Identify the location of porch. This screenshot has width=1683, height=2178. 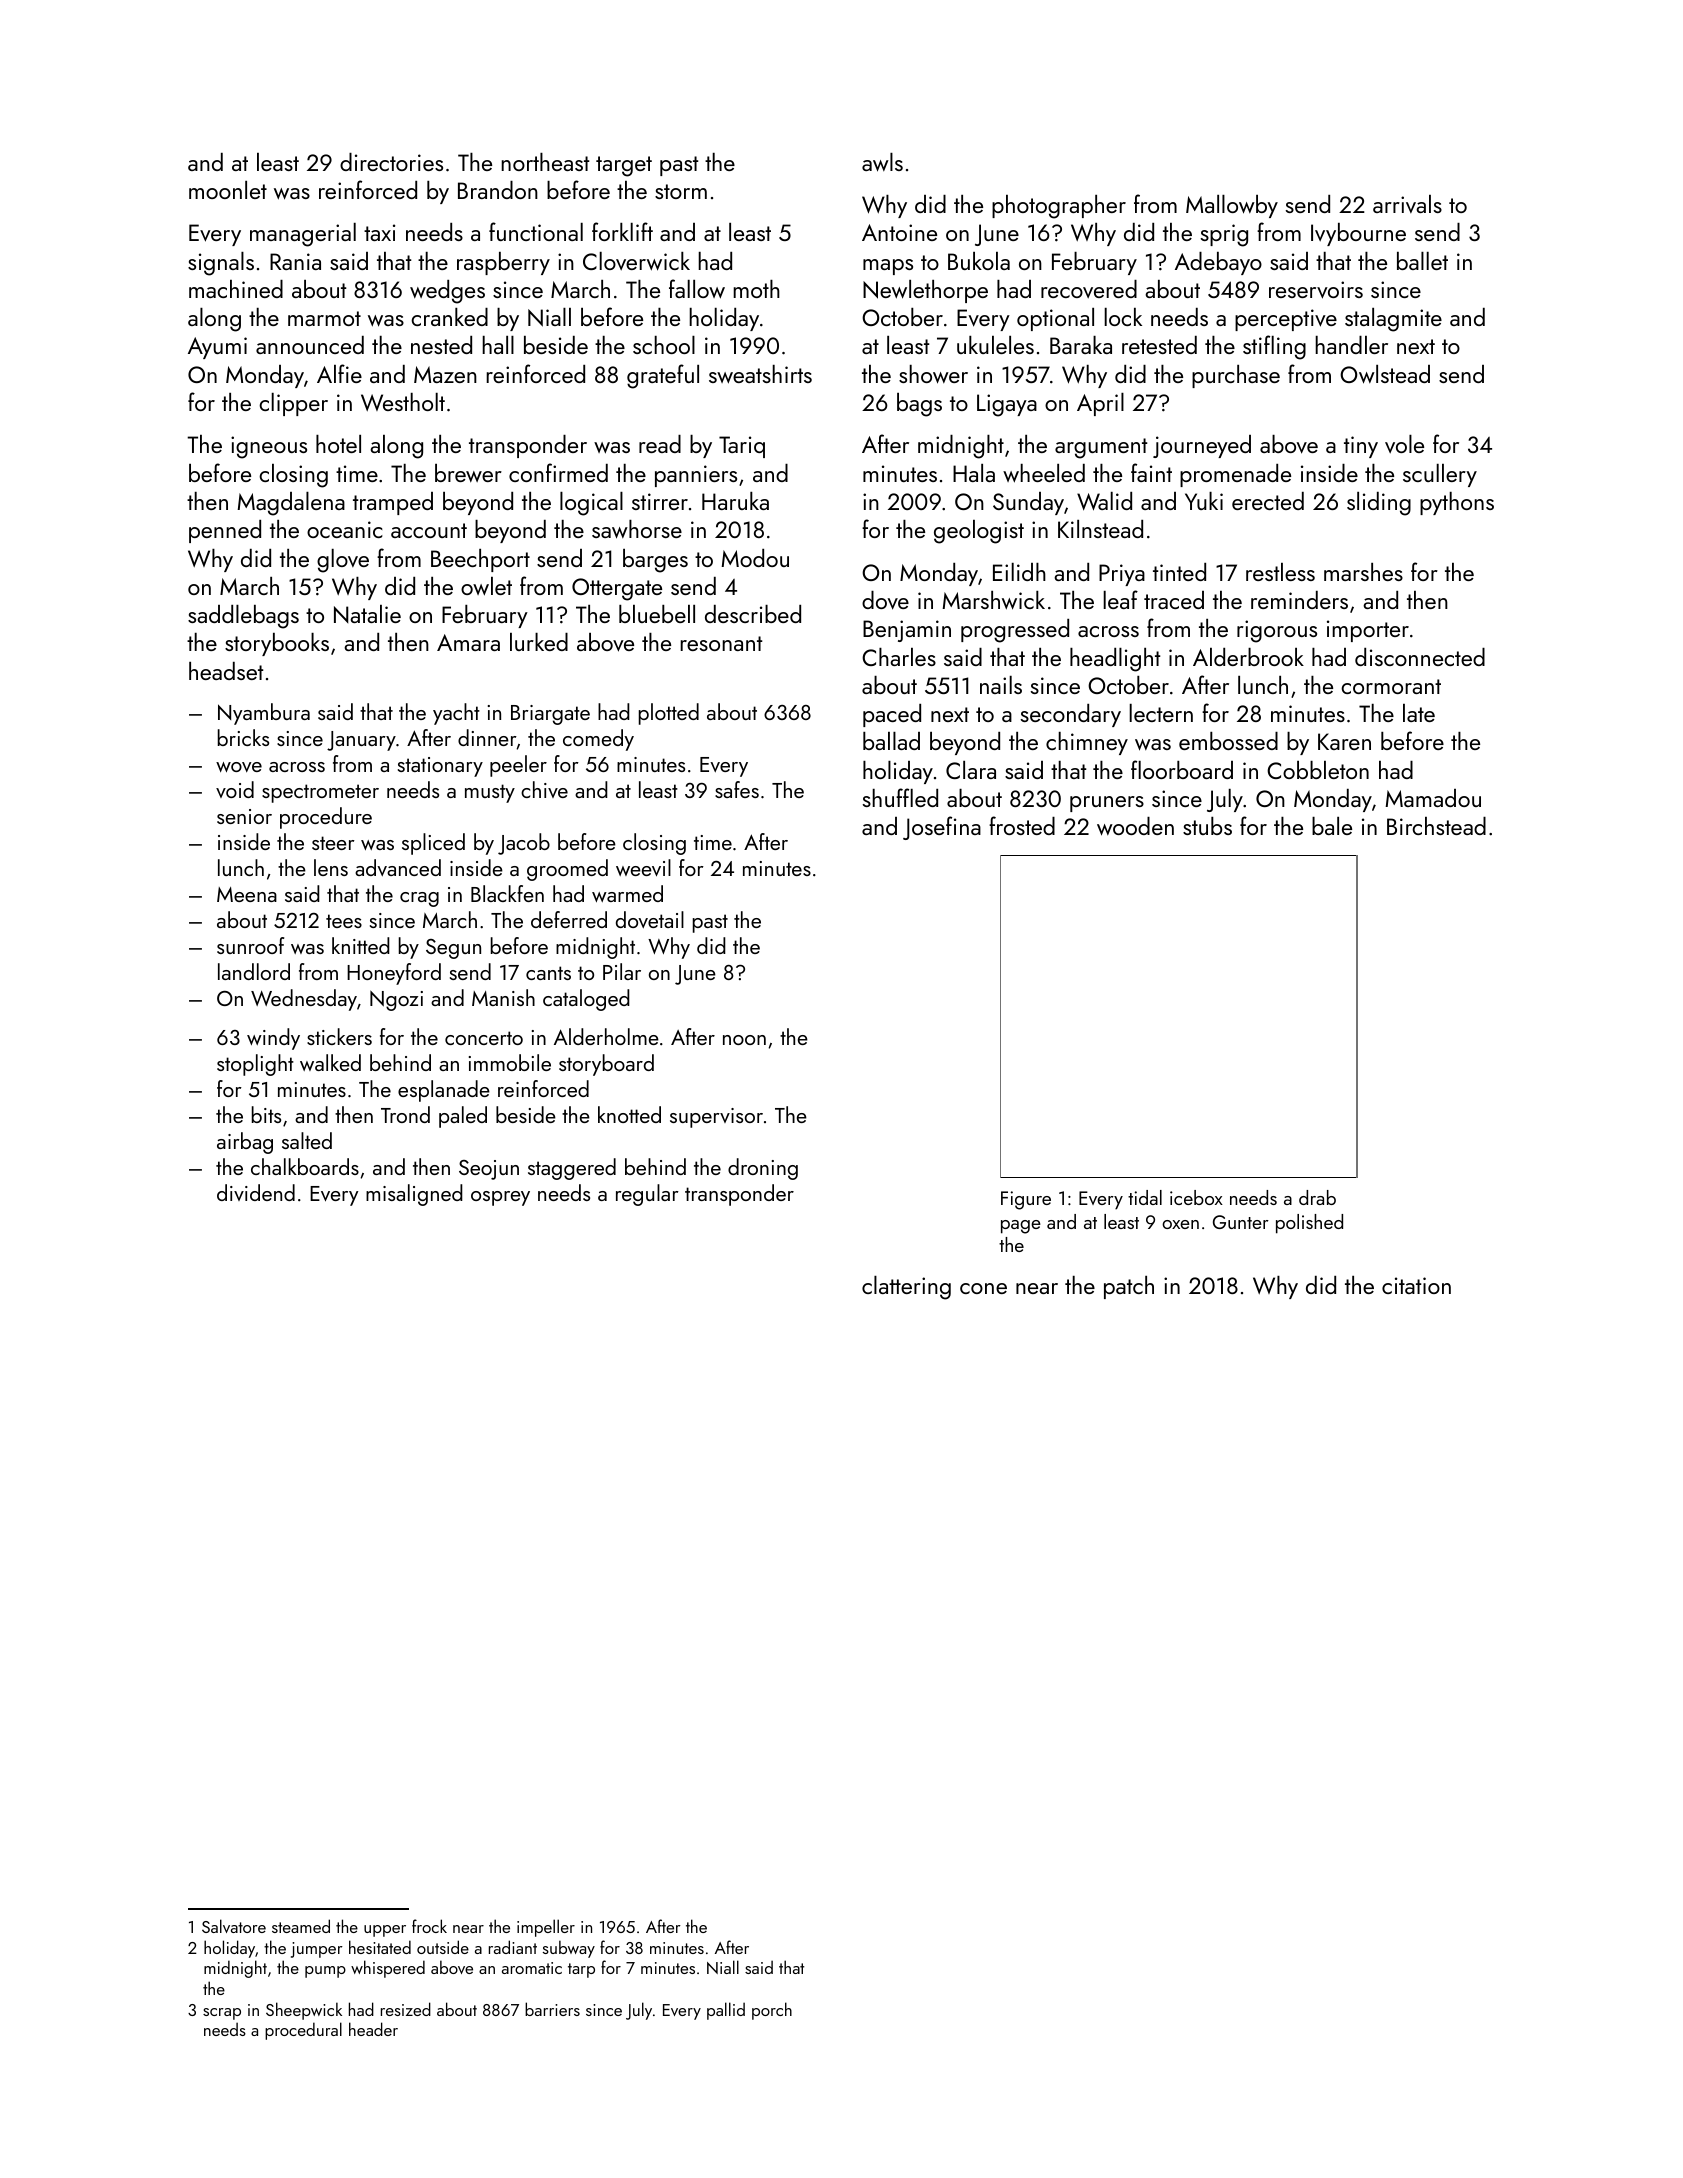
(772, 2011).
